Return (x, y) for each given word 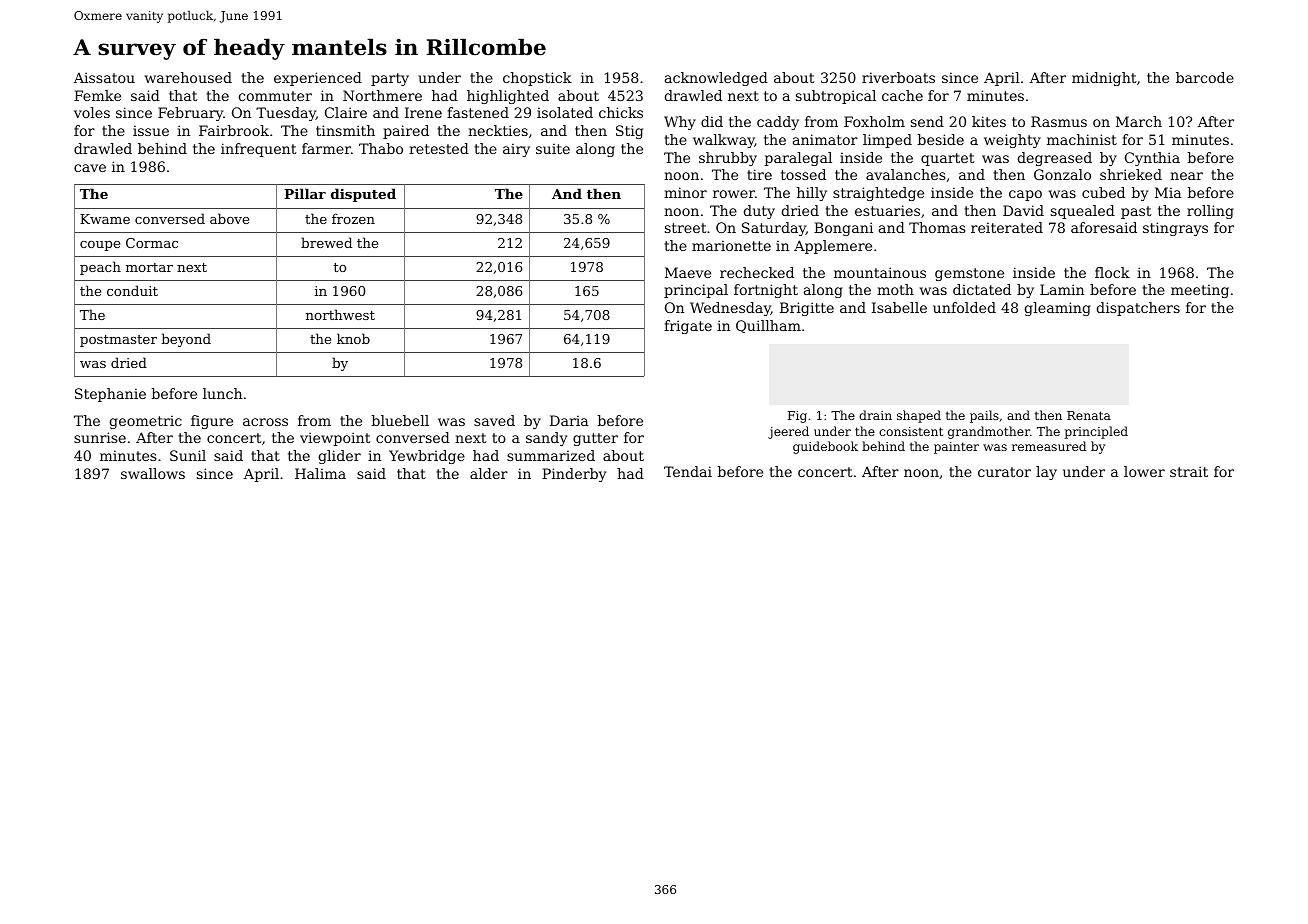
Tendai (688, 471)
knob (353, 338)
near (1186, 176)
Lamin (1062, 289)
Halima (320, 473)
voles (92, 112)
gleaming (1058, 309)
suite (553, 148)
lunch (222, 393)
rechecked (757, 272)
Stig (629, 132)
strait (1189, 471)
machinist (1082, 139)
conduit (132, 290)
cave (90, 168)
